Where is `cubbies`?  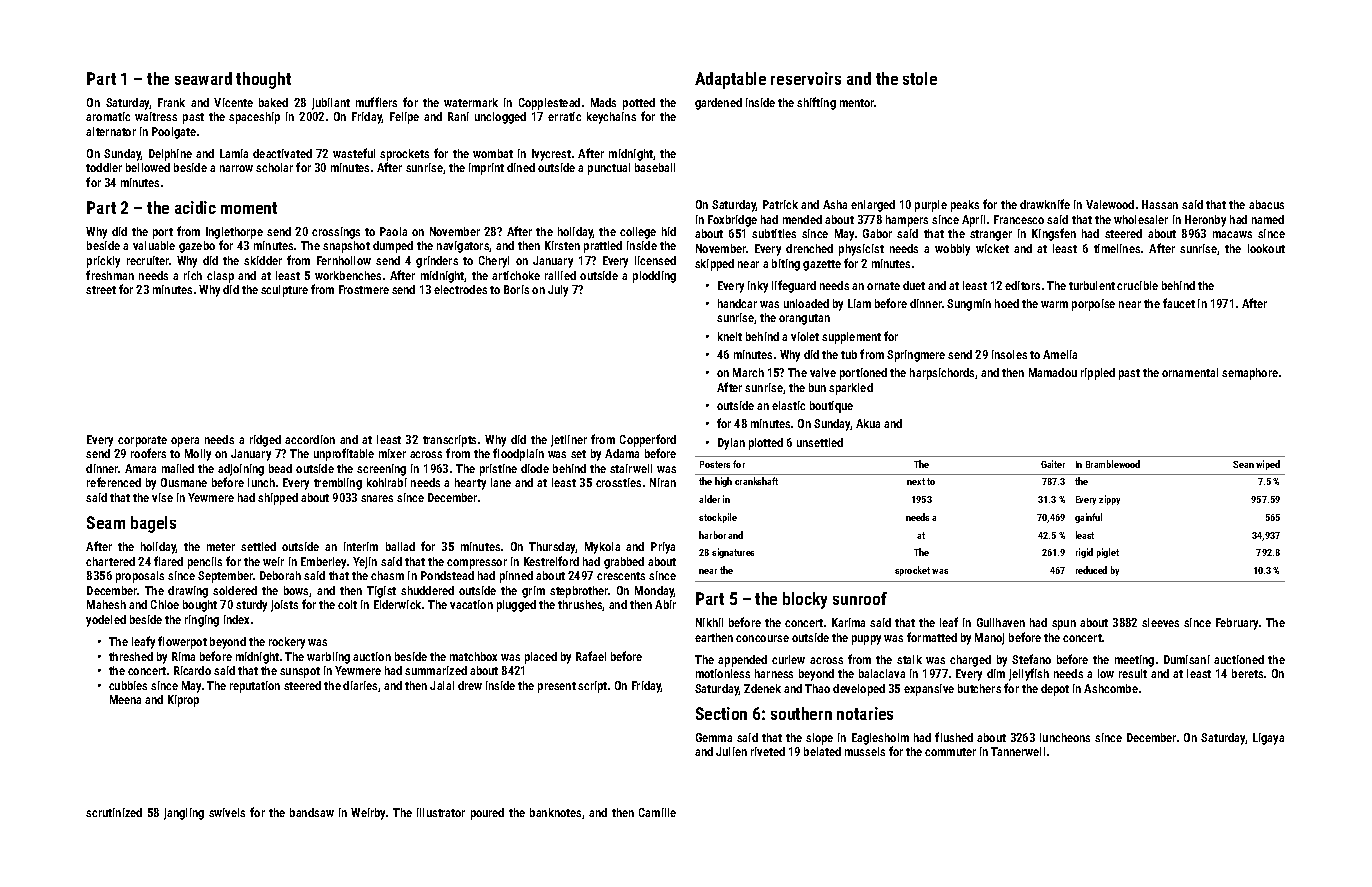
cubbies is located at coordinates (128, 685).
